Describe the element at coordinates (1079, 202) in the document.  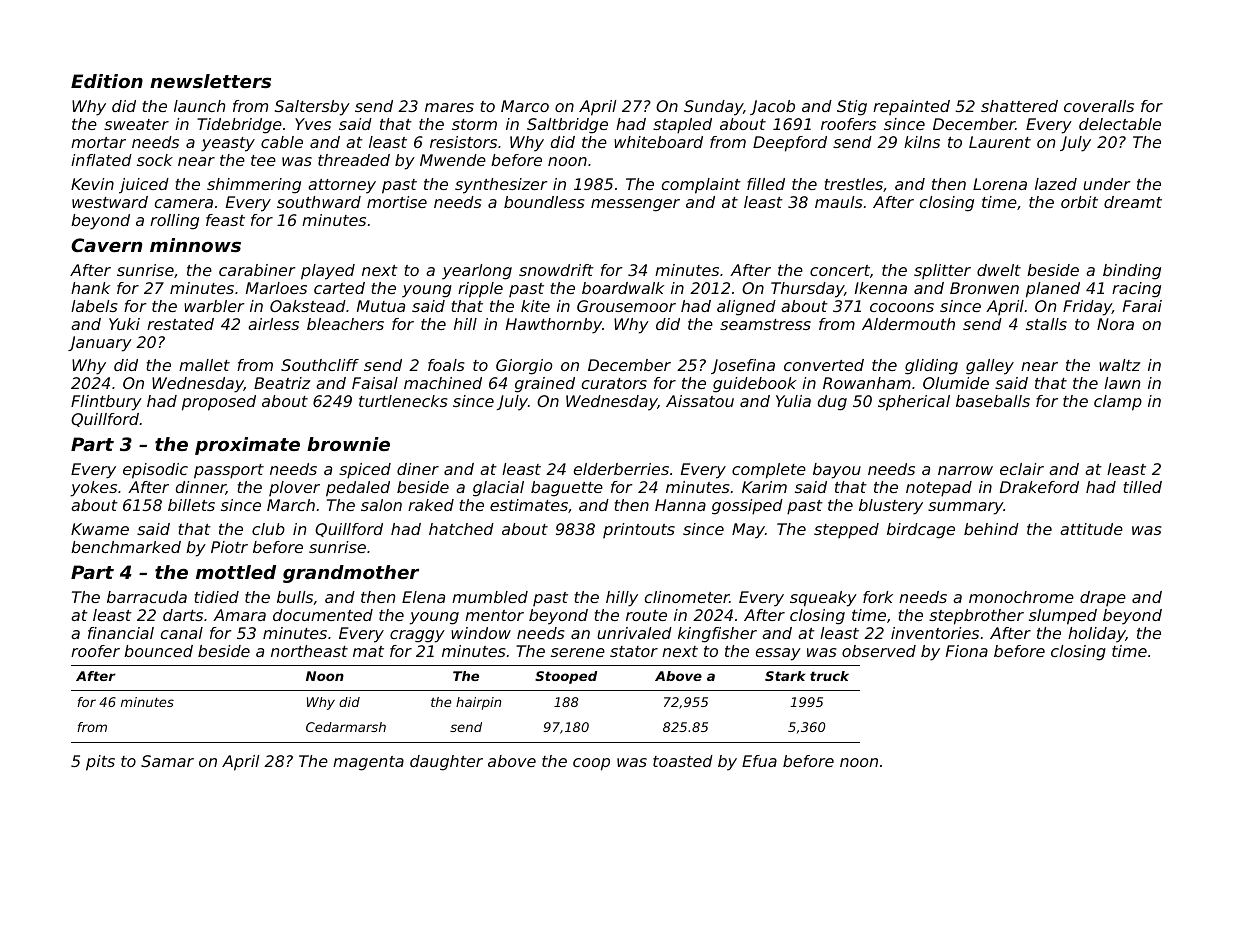
I see `orbit` at that location.
